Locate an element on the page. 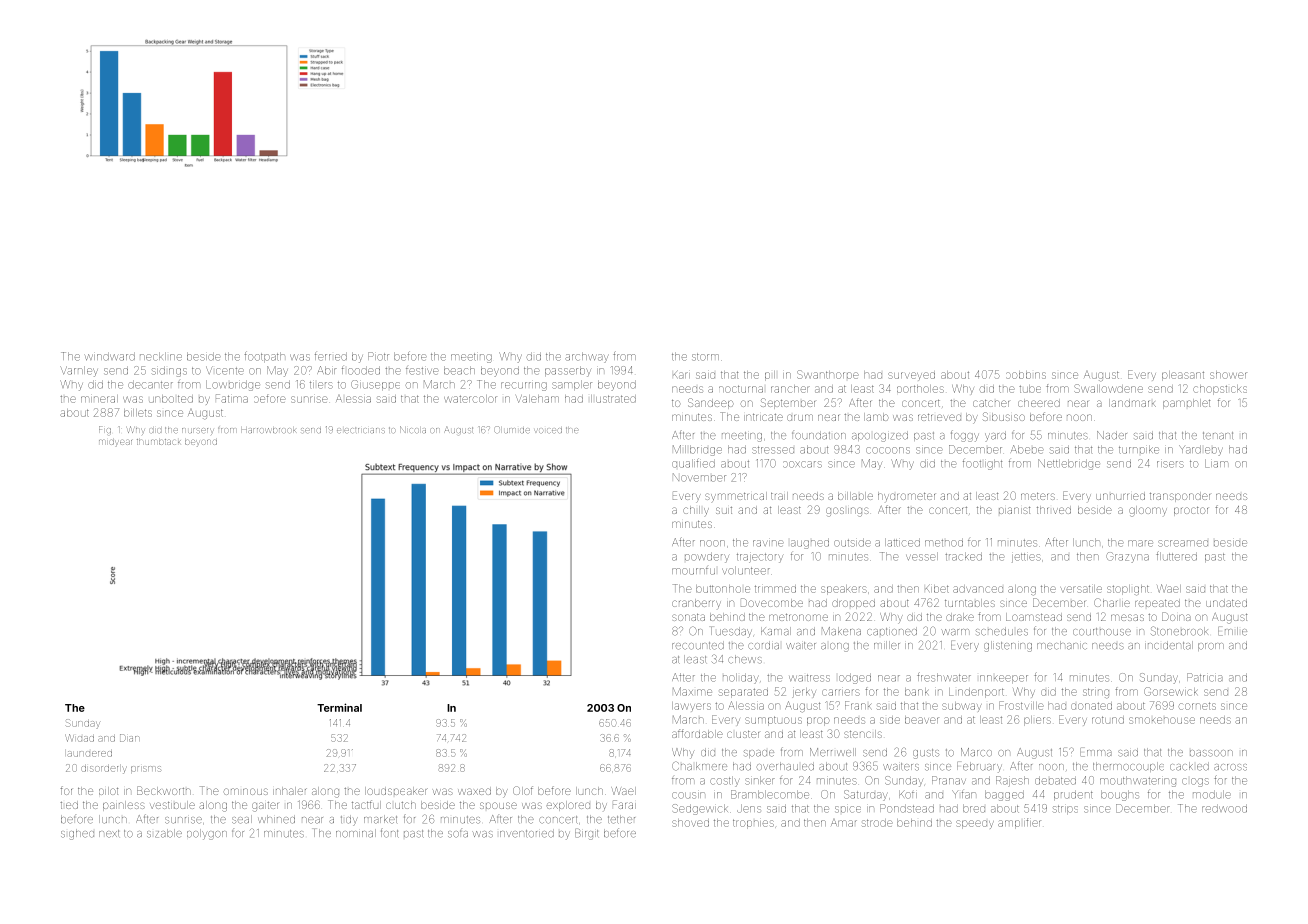  storm is located at coordinates (705, 357).
